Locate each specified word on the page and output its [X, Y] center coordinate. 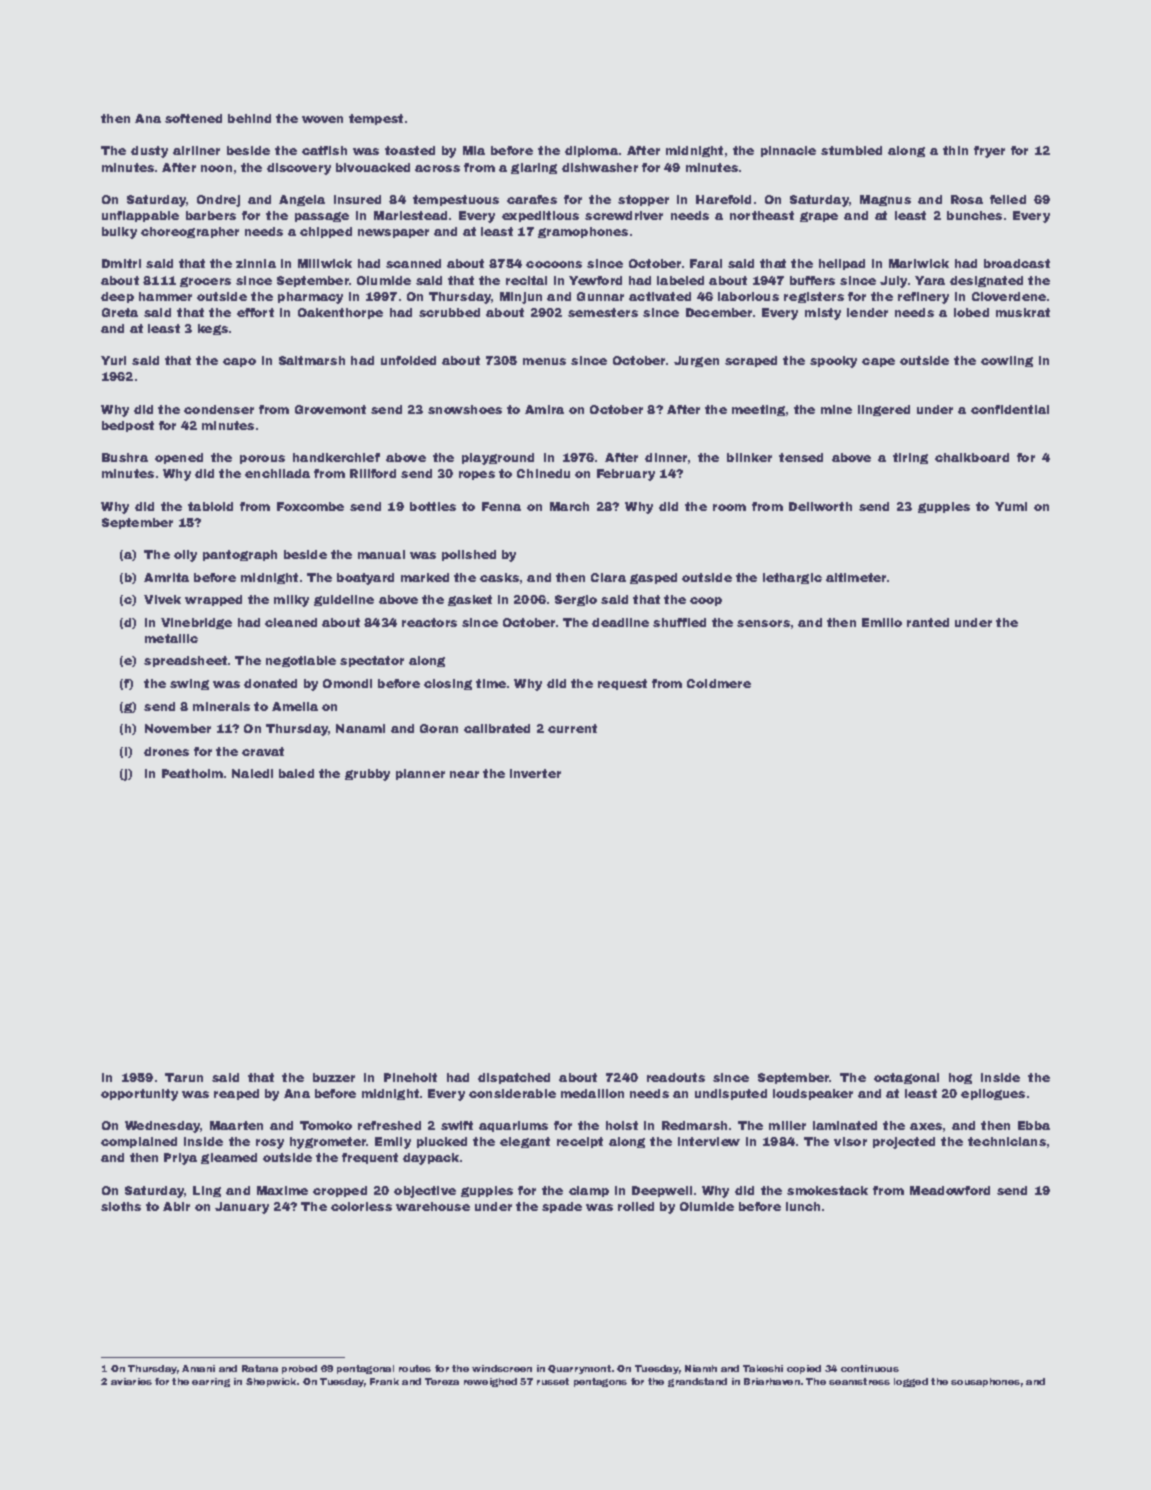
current [572, 728]
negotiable [301, 661]
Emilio [882, 622]
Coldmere [719, 683]
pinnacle [788, 151]
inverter [535, 773]
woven [322, 119]
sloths [121, 1206]
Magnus [885, 200]
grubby [367, 775]
